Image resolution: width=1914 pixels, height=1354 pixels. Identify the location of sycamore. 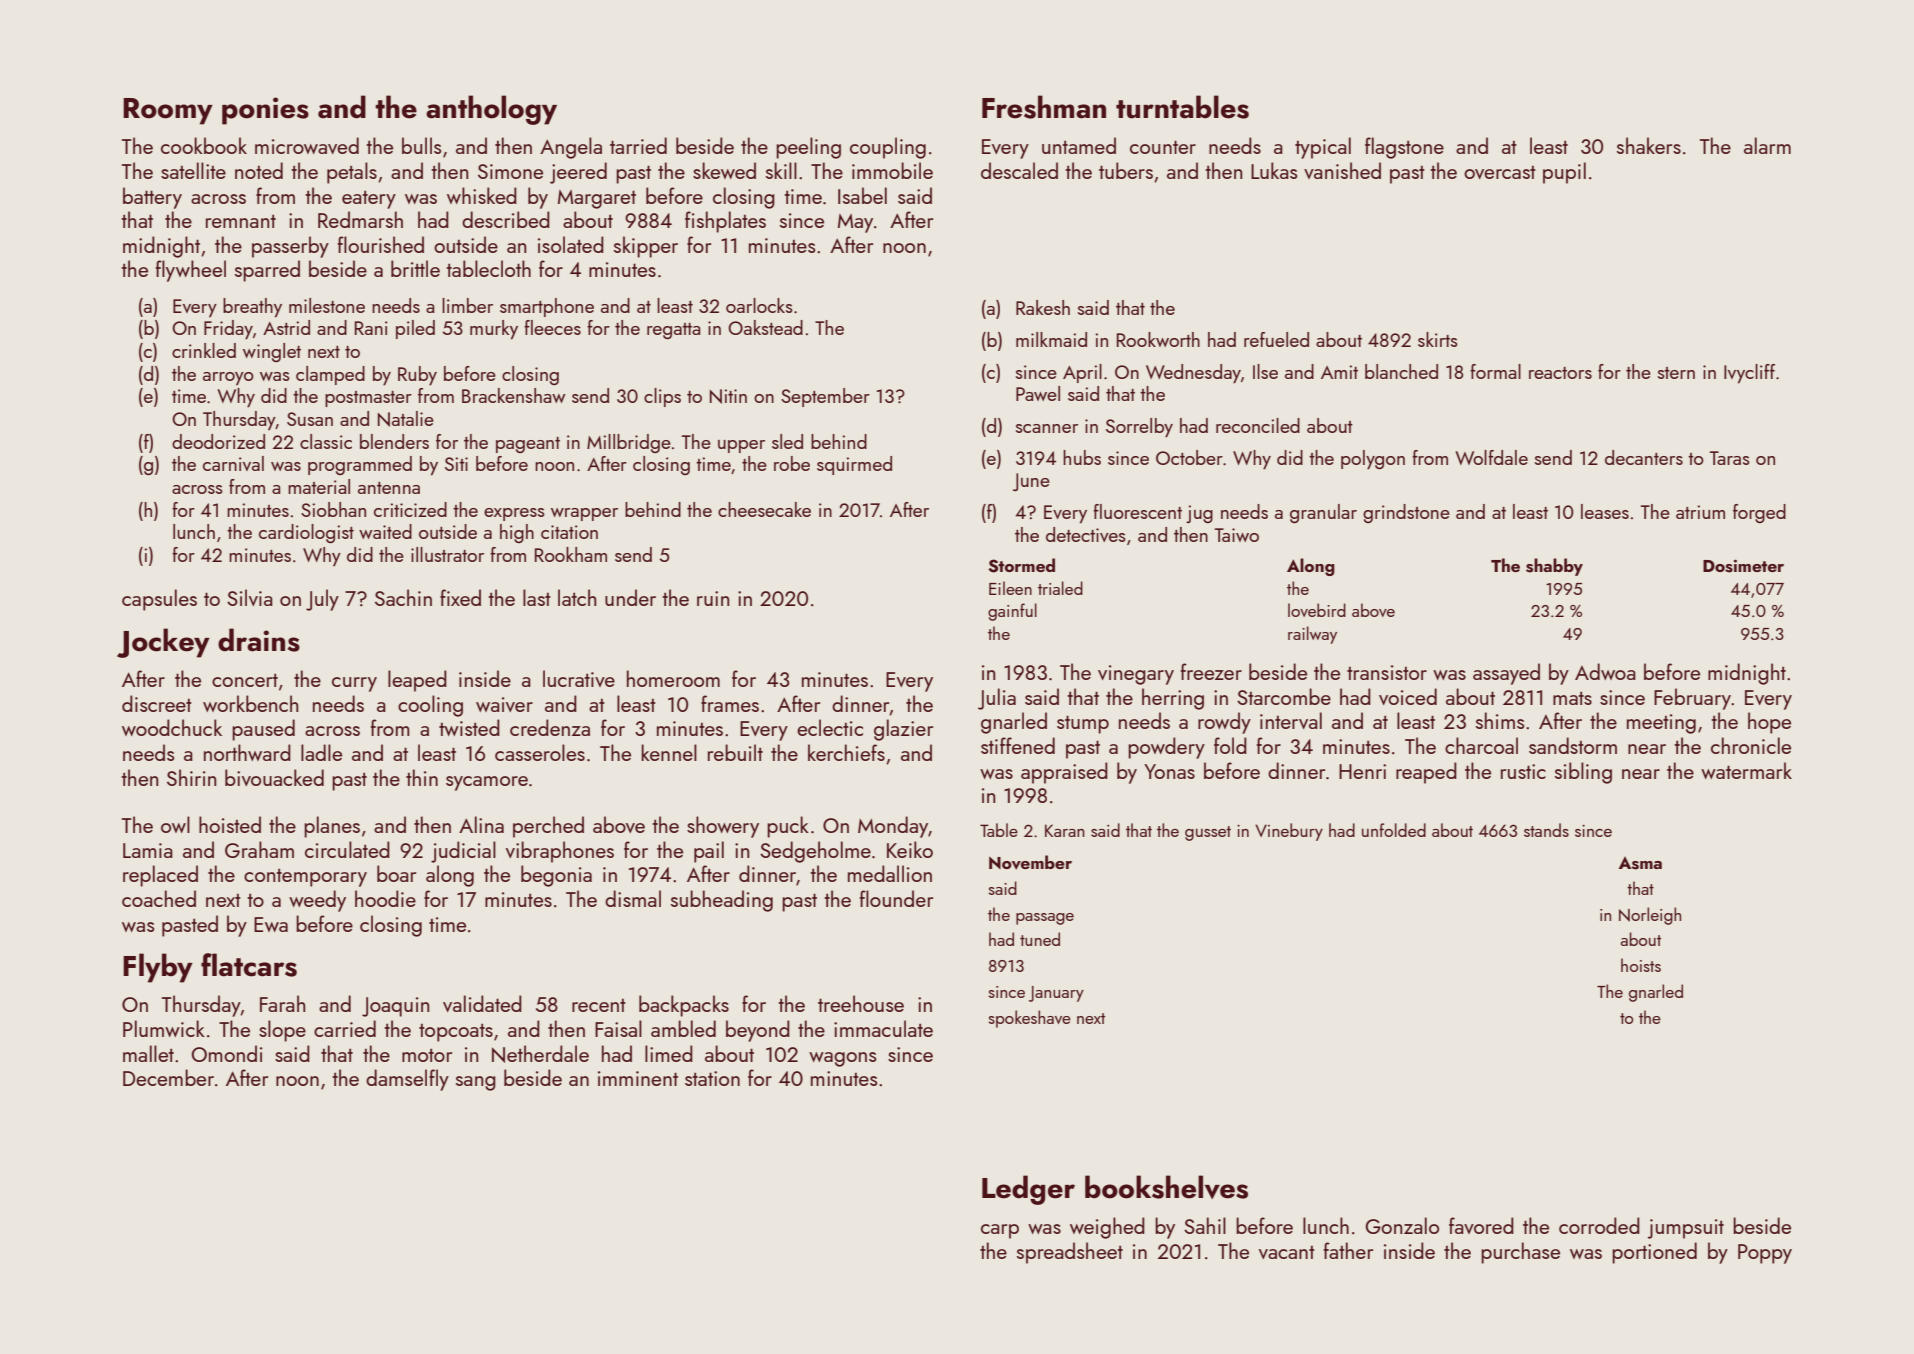
(487, 783).
